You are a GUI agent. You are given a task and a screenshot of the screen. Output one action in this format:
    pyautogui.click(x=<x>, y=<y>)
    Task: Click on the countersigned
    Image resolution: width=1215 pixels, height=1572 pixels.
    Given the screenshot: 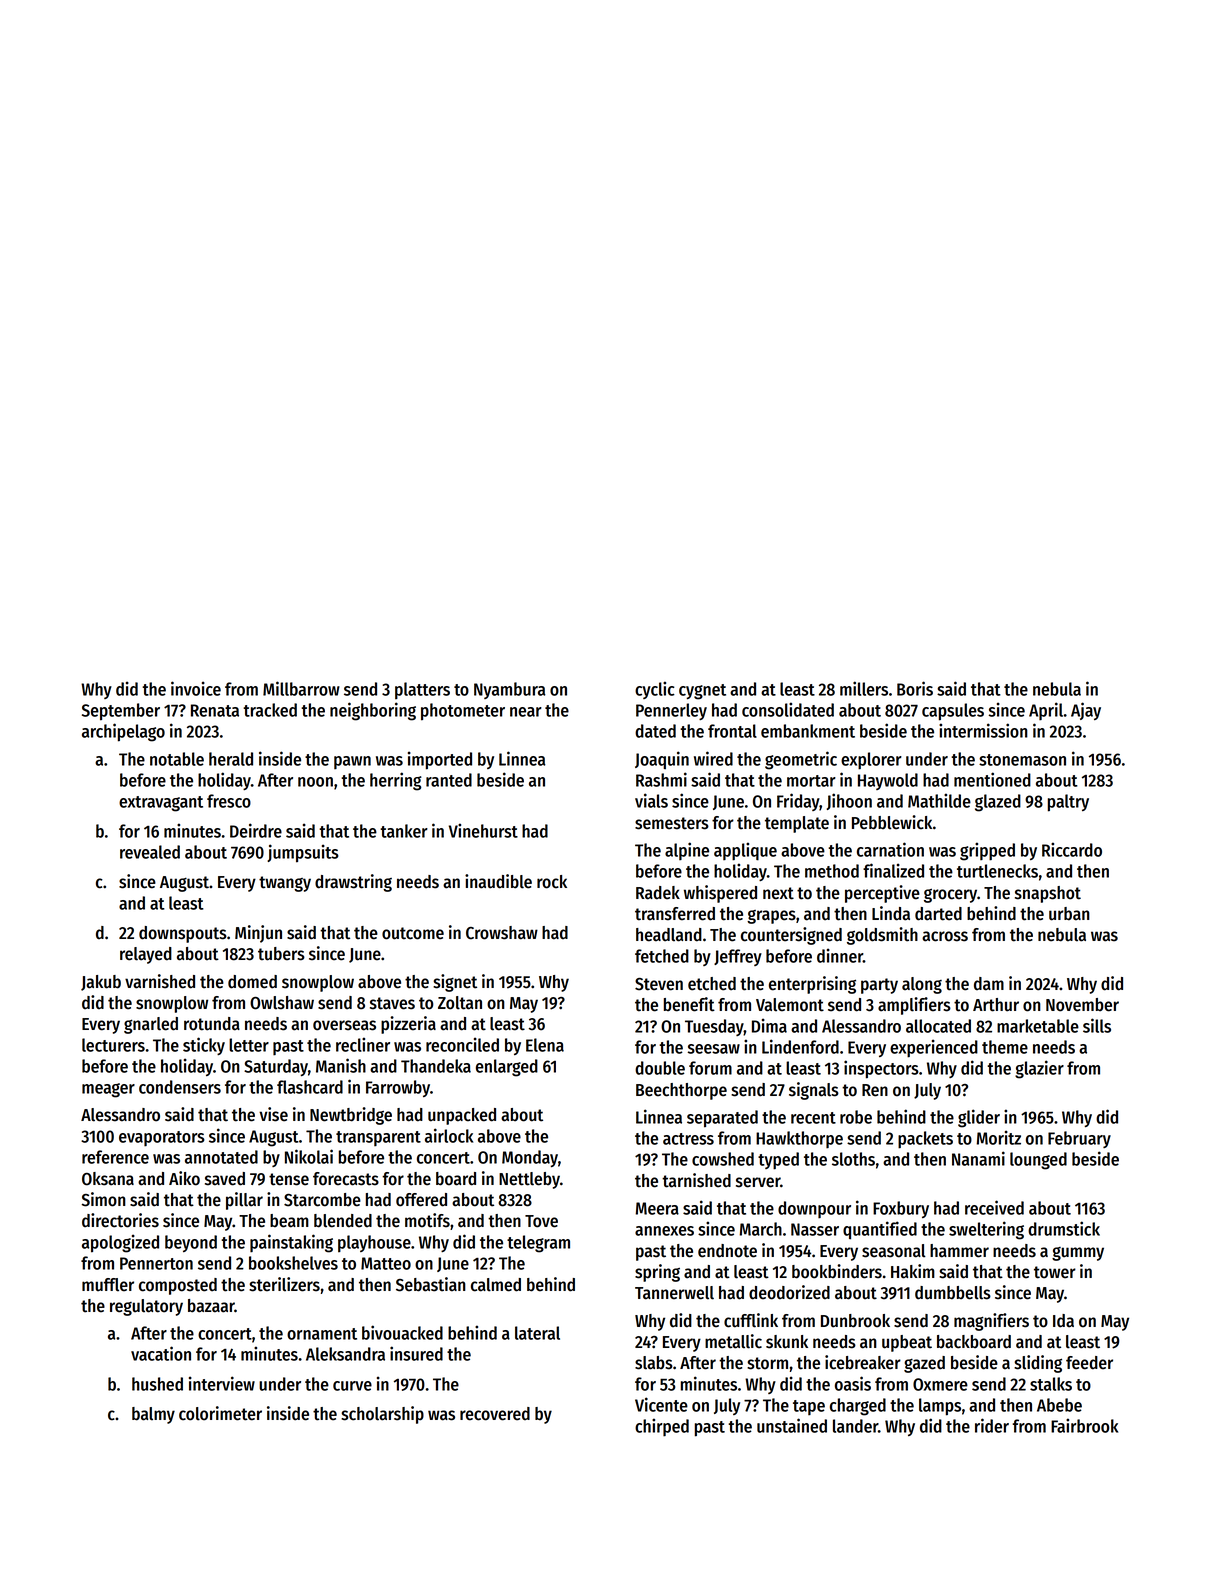 What is the action you would take?
    pyautogui.click(x=791, y=936)
